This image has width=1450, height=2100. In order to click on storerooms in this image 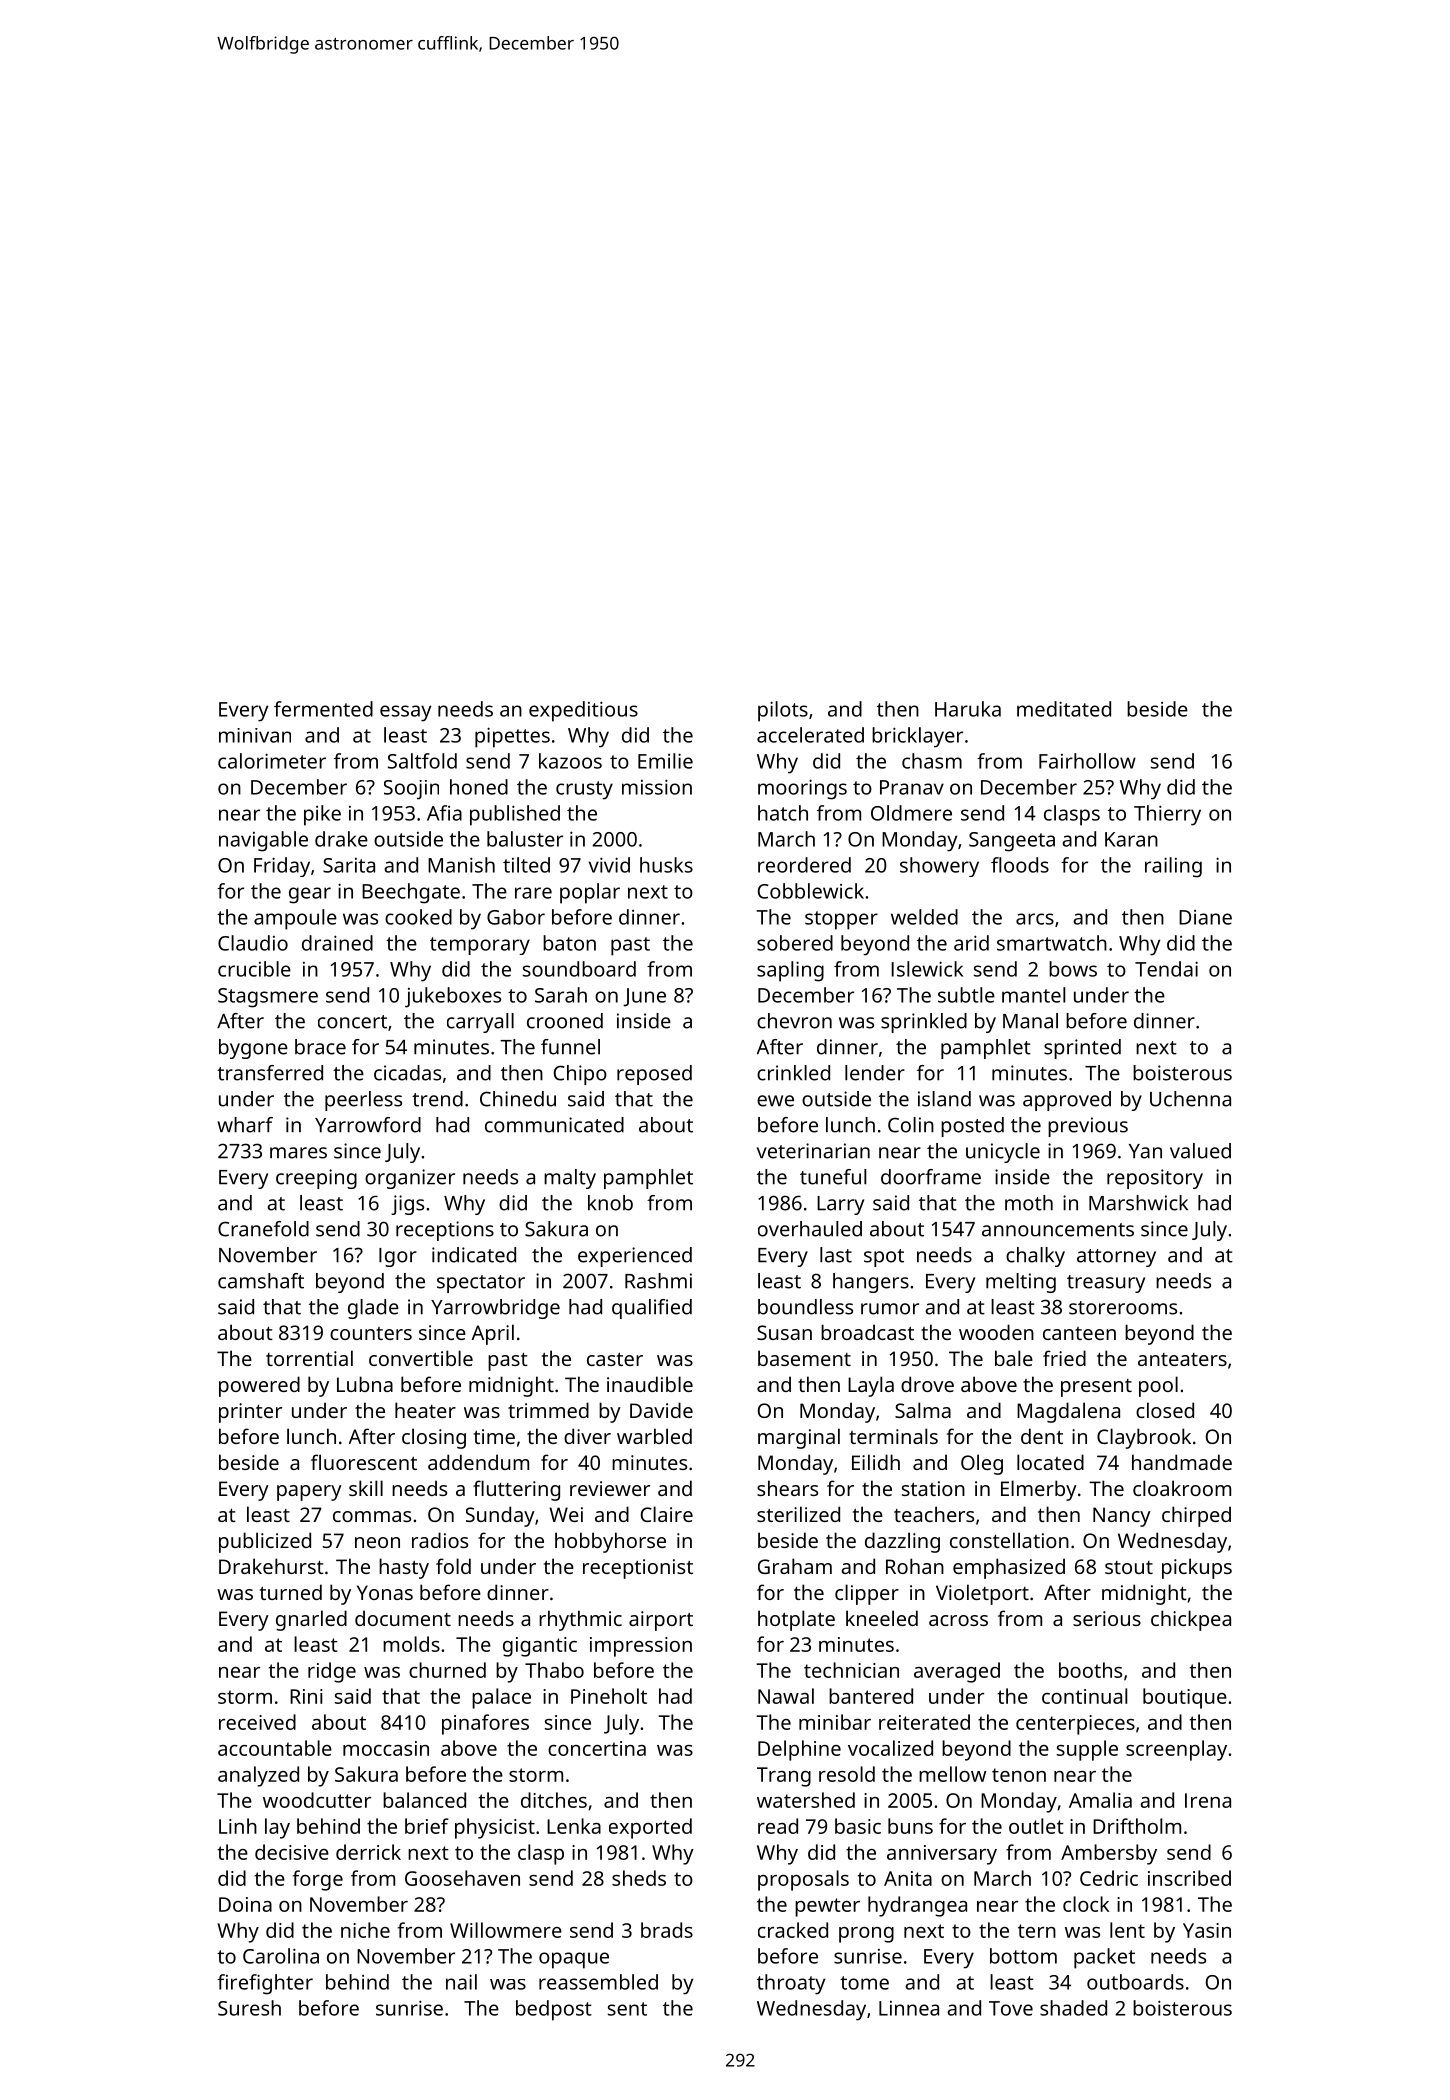, I will do `click(1123, 1308)`.
